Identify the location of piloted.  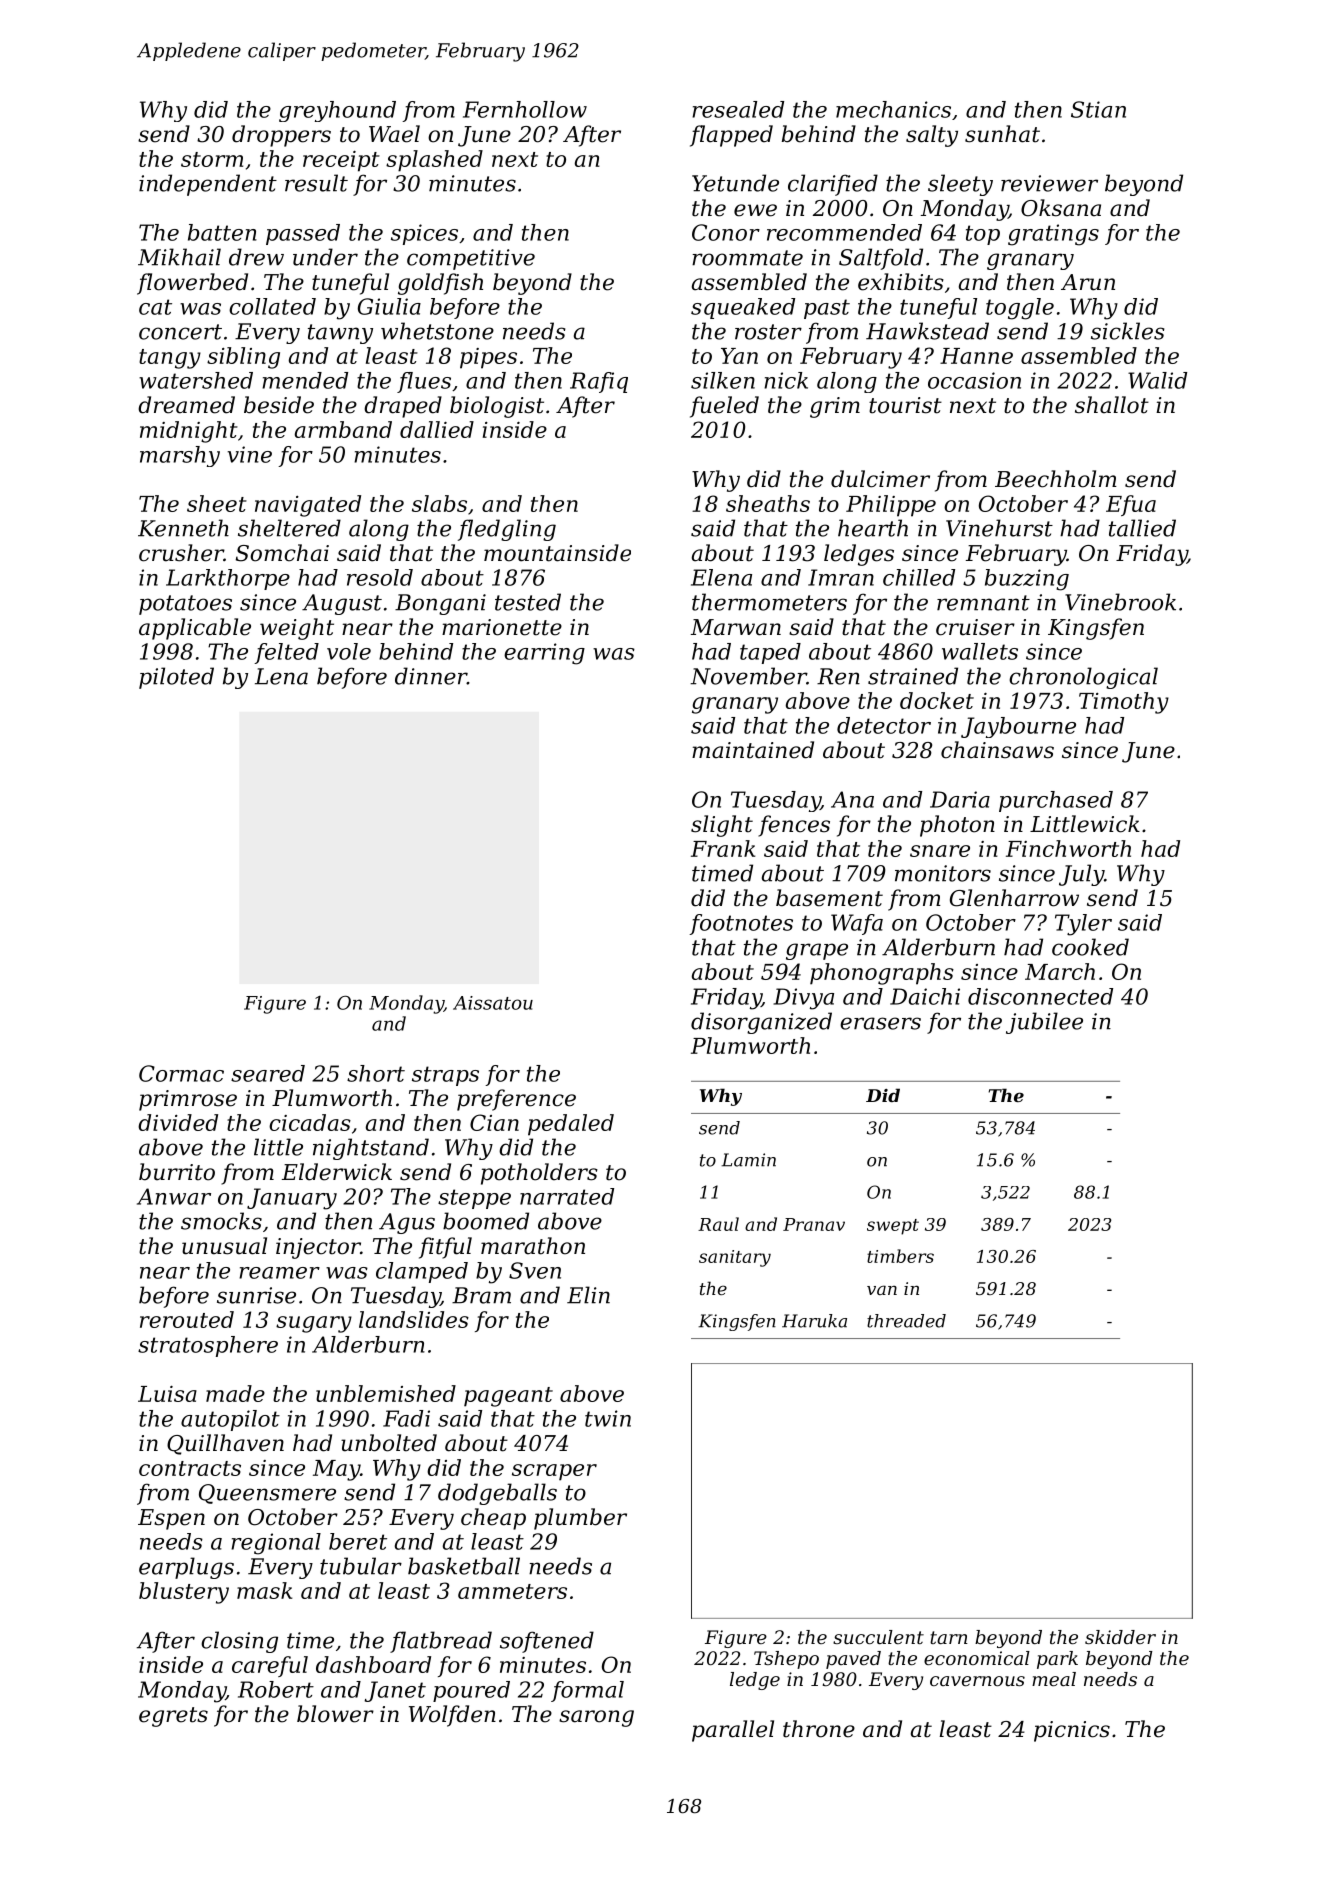
(176, 678).
